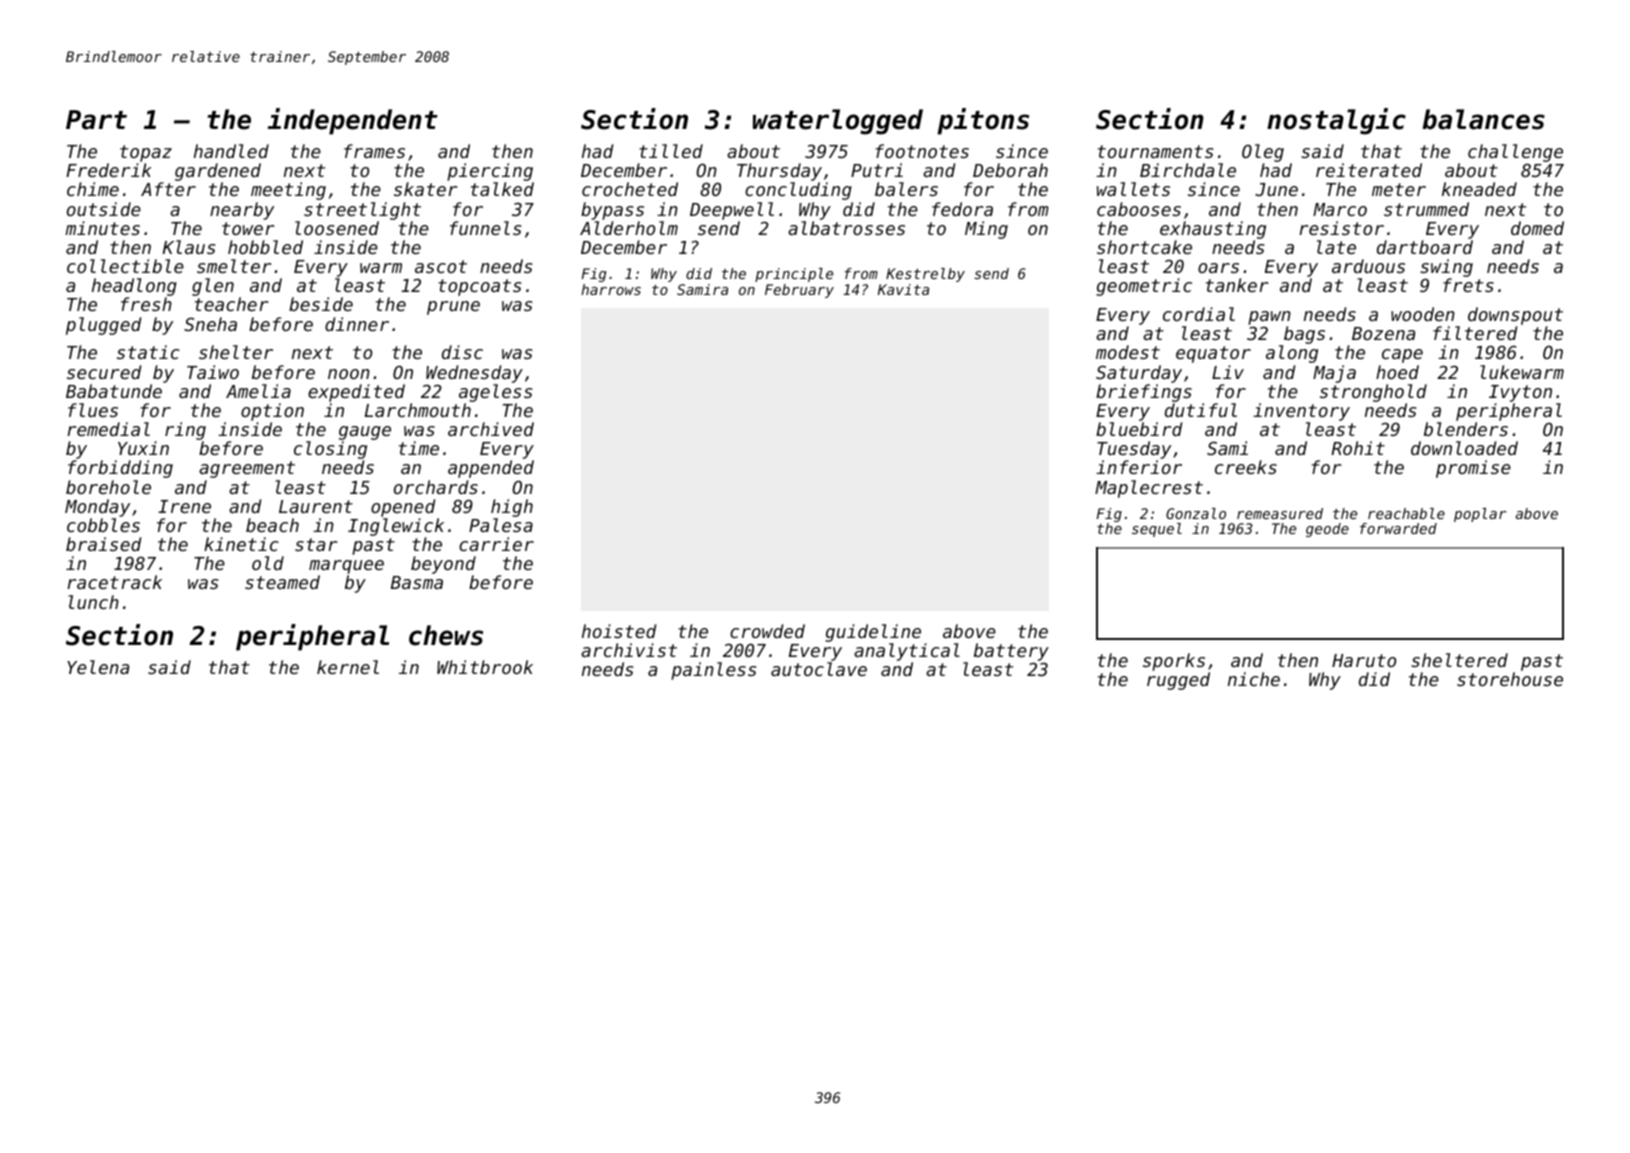 This screenshot has width=1630, height=1153. What do you see at coordinates (1479, 189) in the screenshot?
I see `kneaded` at bounding box center [1479, 189].
